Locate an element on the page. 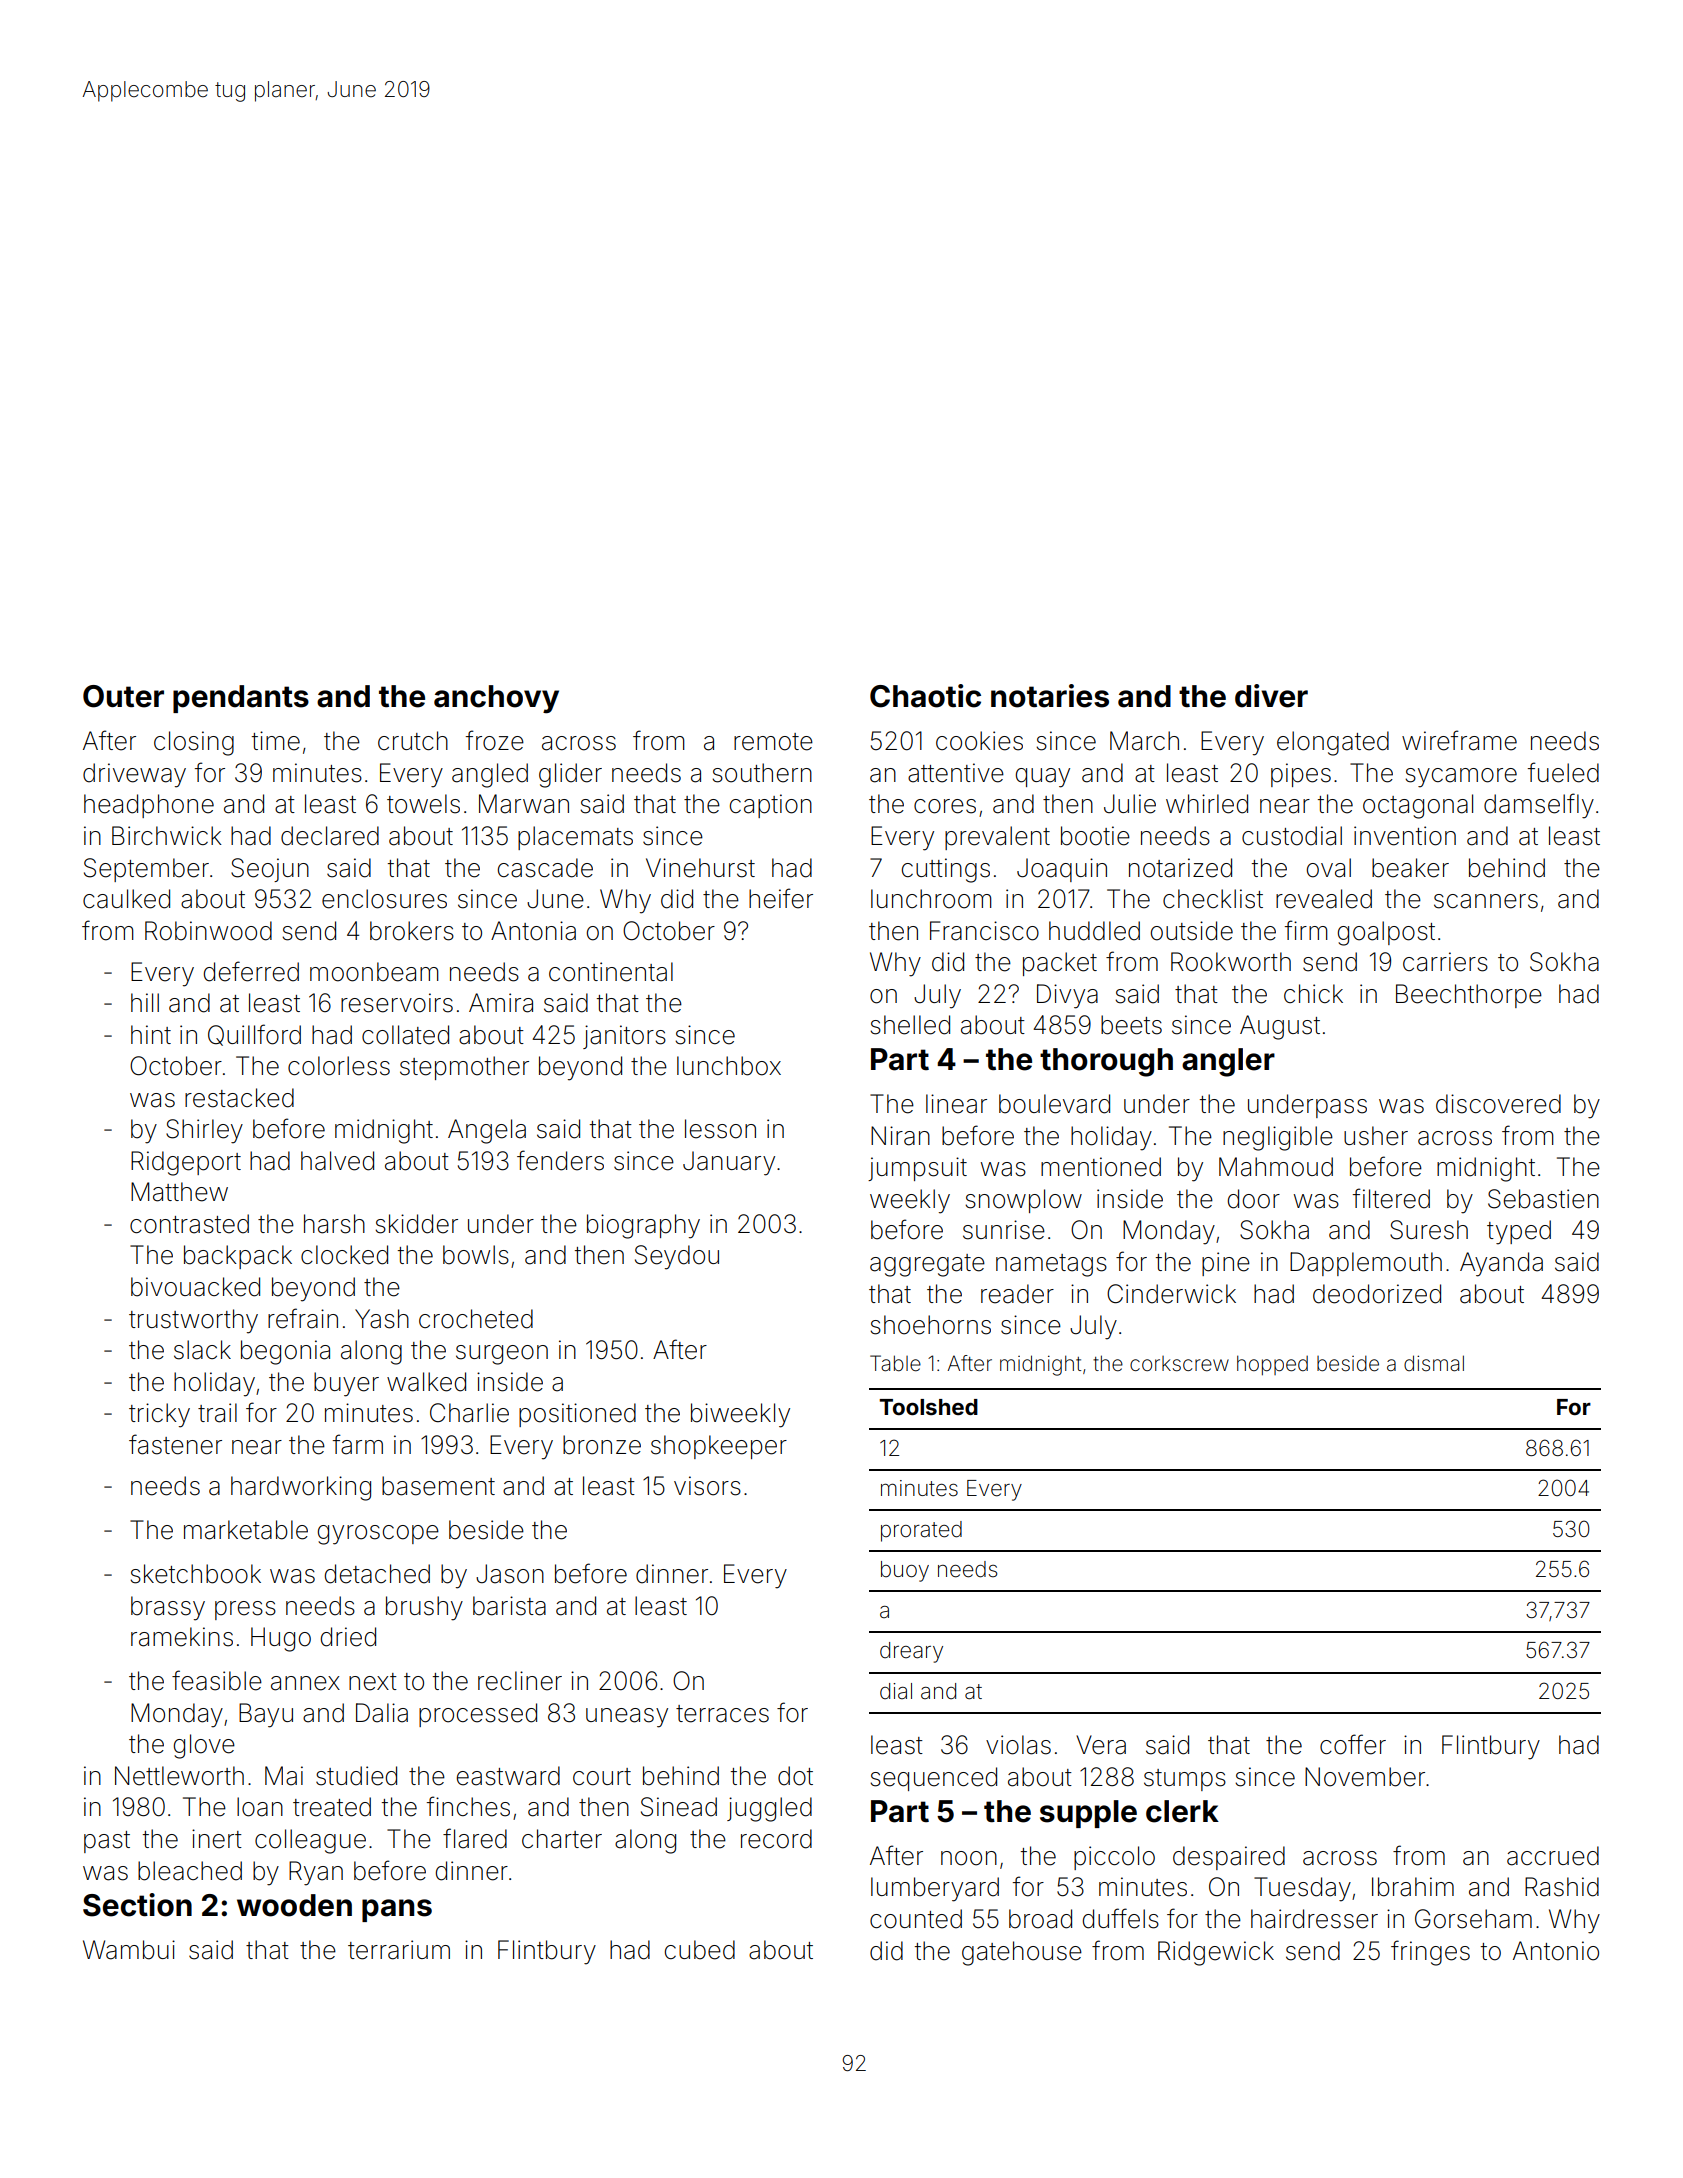 The height and width of the image is (2178, 1683). hill is located at coordinates (145, 1002).
